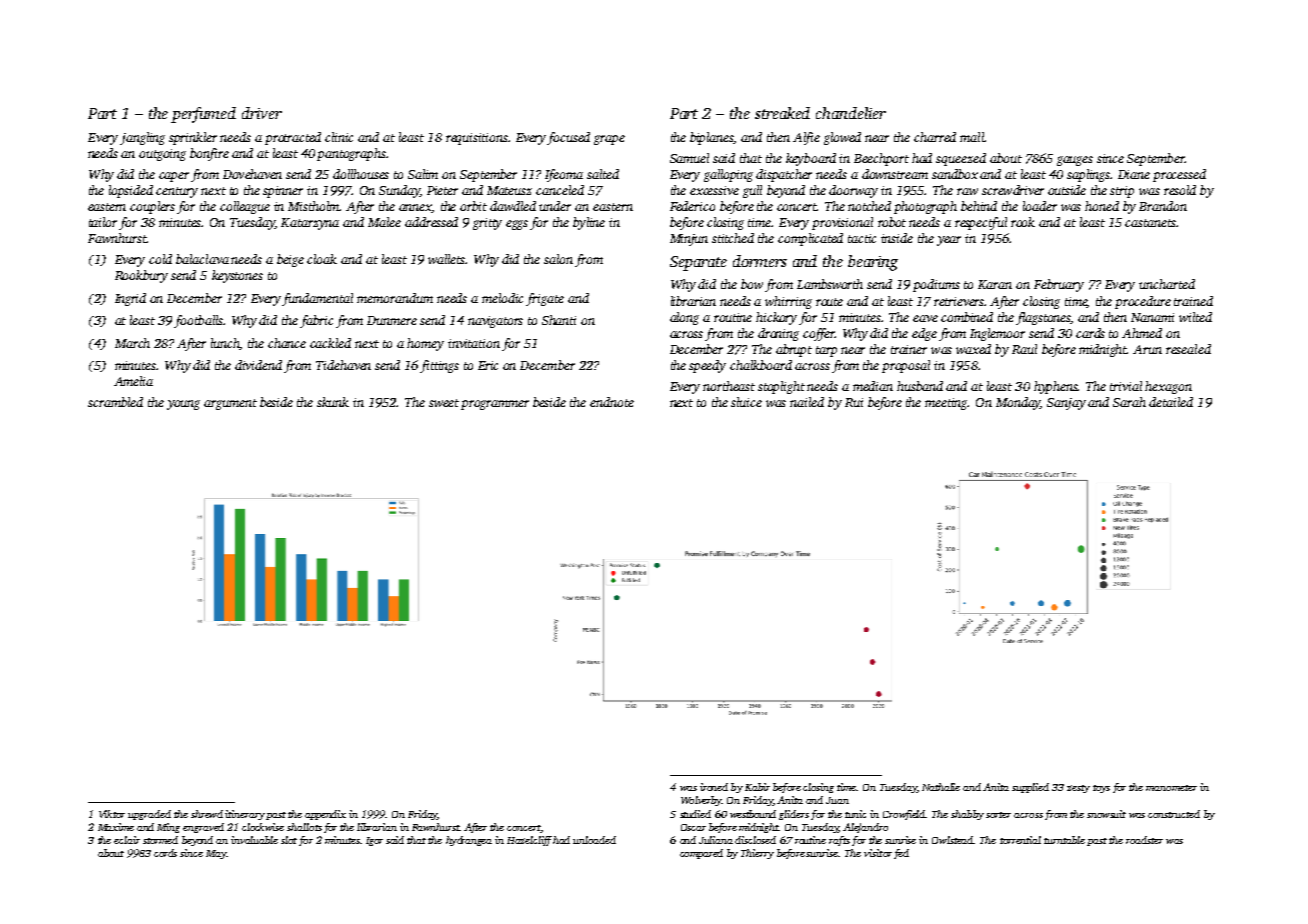 The image size is (1308, 924). I want to click on appendix, so click(325, 815).
